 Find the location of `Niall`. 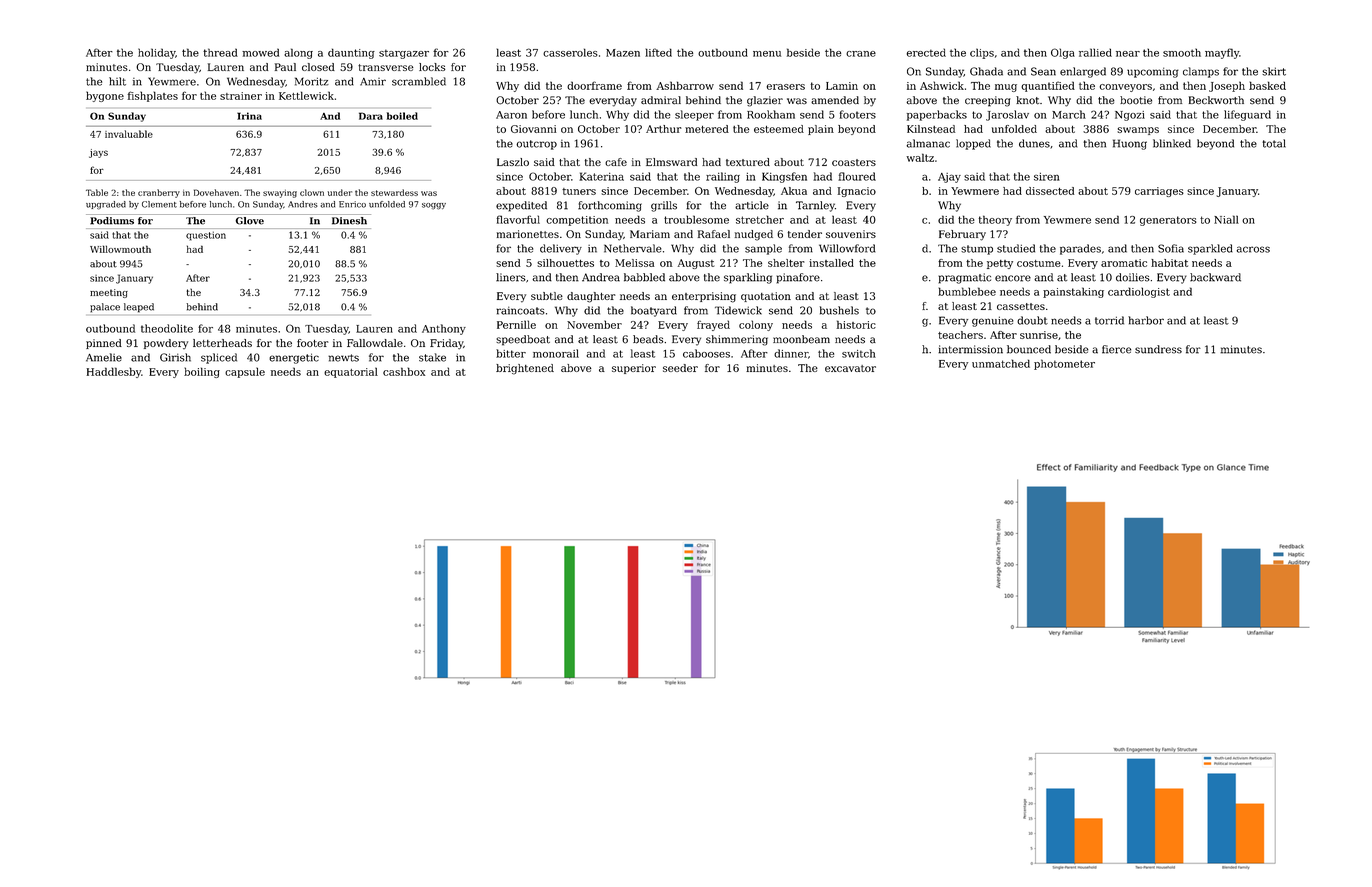

Niall is located at coordinates (1226, 219).
